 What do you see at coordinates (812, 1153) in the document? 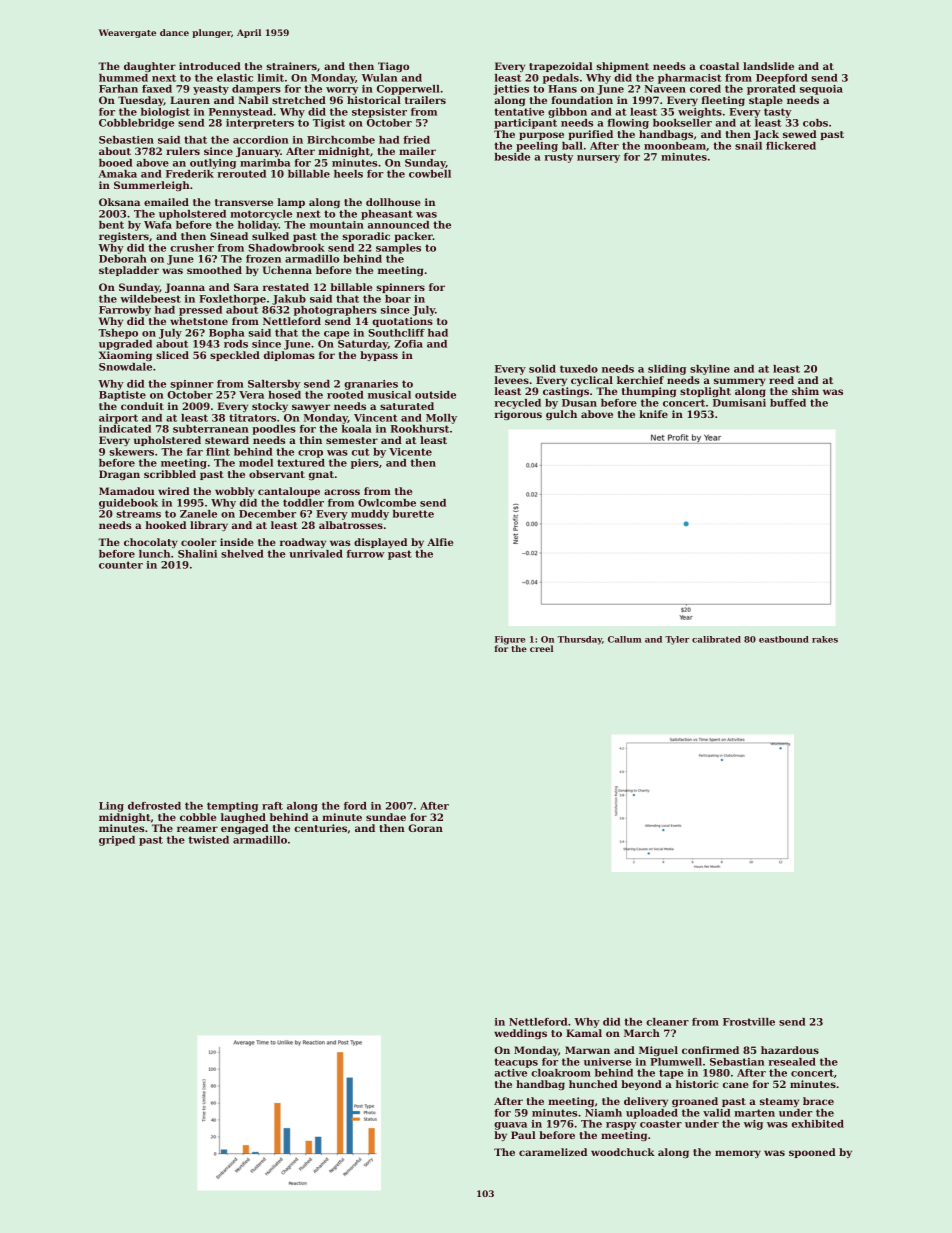
I see `spooned` at bounding box center [812, 1153].
